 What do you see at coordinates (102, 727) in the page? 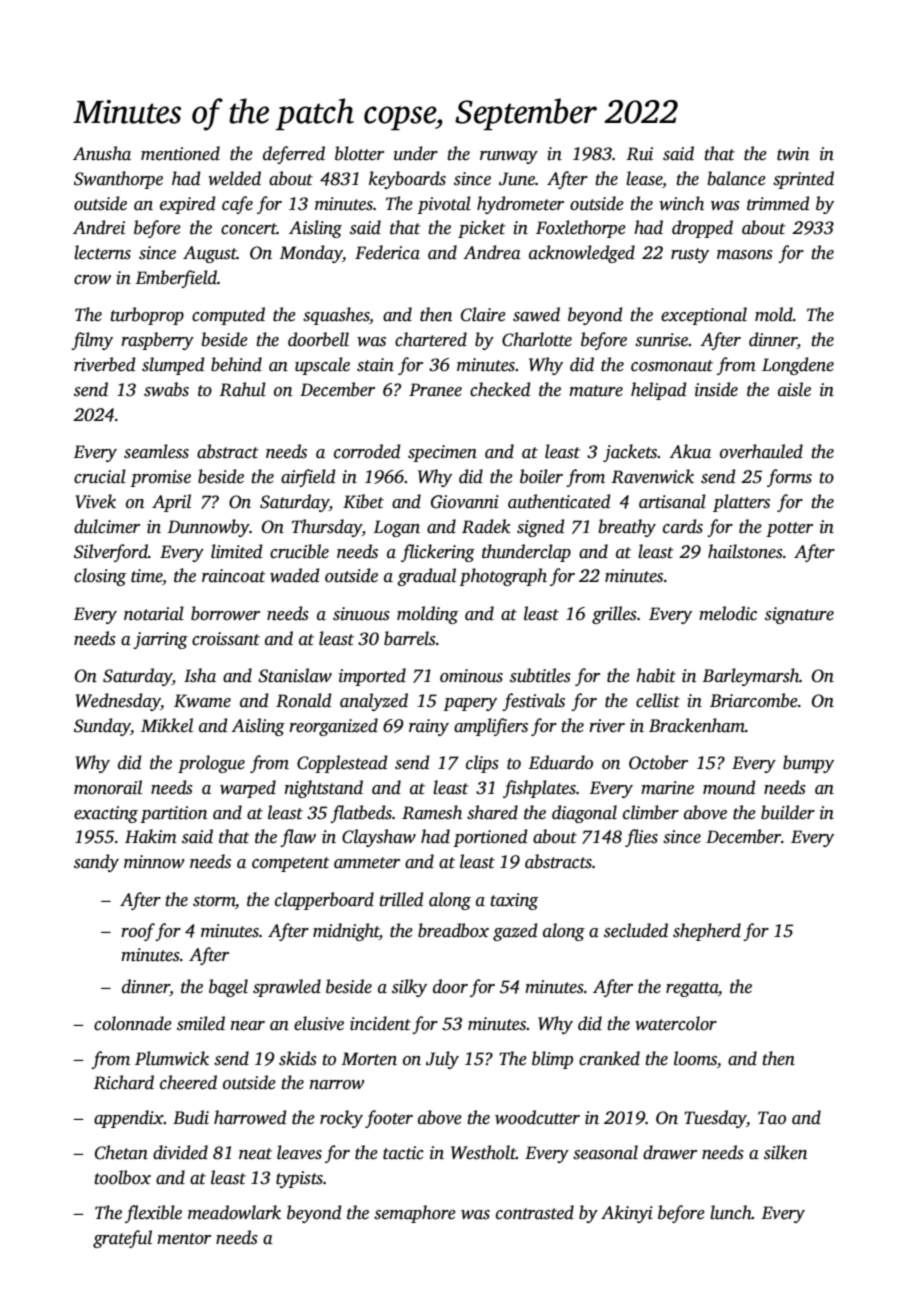
I see `Sunday` at bounding box center [102, 727].
